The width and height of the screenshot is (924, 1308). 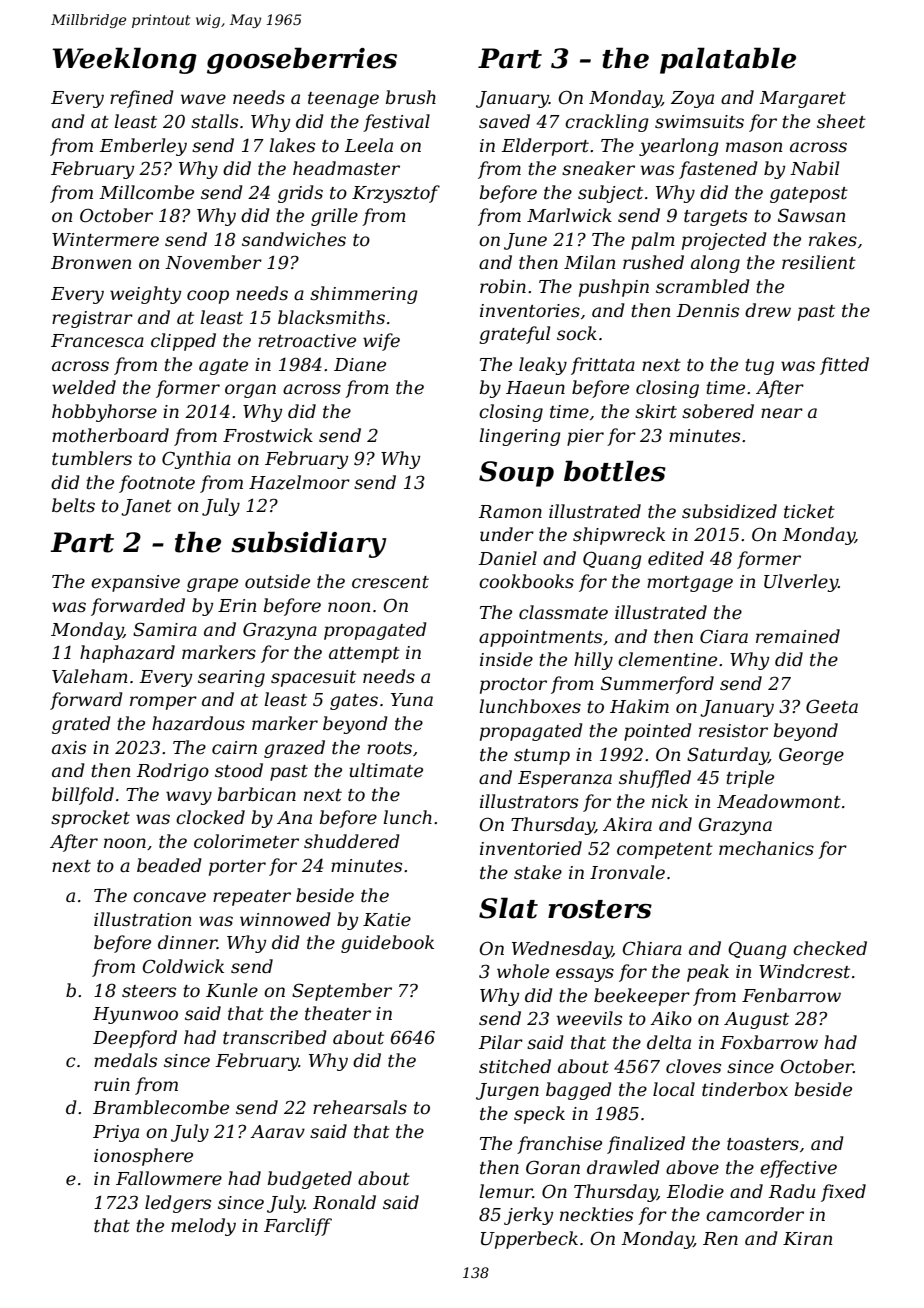 What do you see at coordinates (146, 507) in the screenshot?
I see `Janet` at bounding box center [146, 507].
